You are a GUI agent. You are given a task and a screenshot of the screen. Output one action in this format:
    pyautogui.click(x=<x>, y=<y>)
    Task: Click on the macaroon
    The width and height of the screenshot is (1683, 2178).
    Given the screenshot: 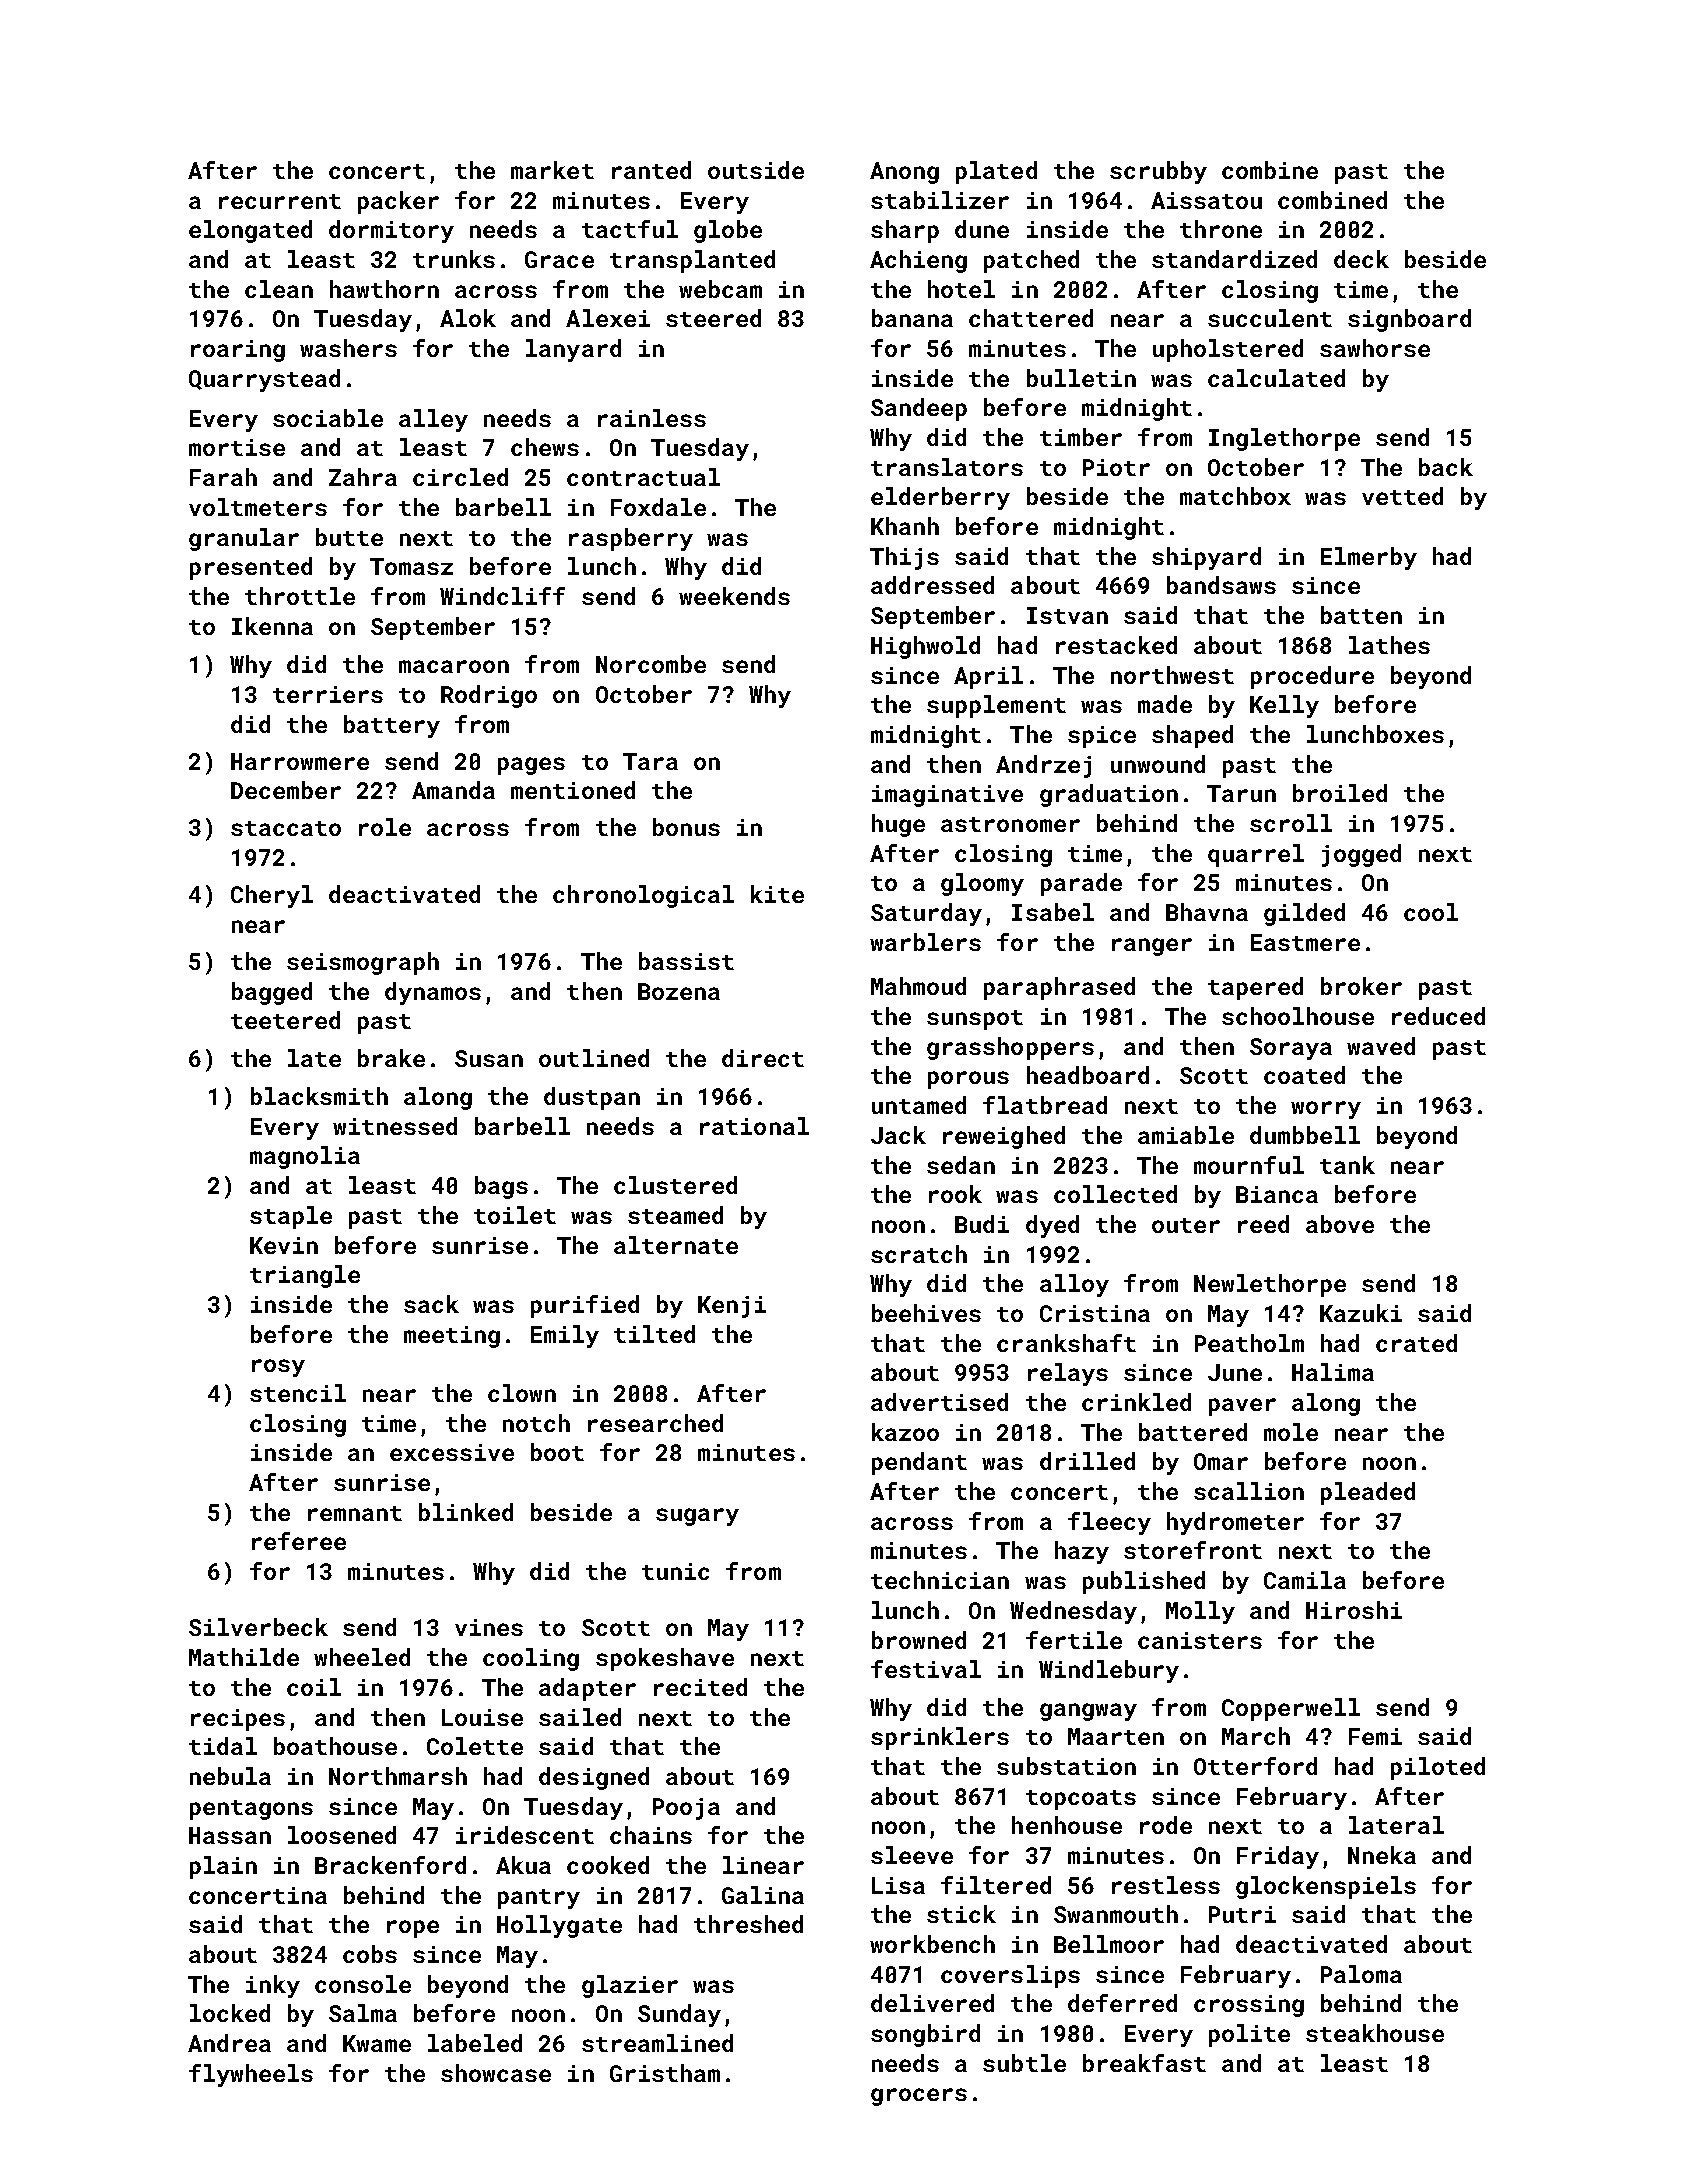 What is the action you would take?
    pyautogui.click(x=454, y=666)
